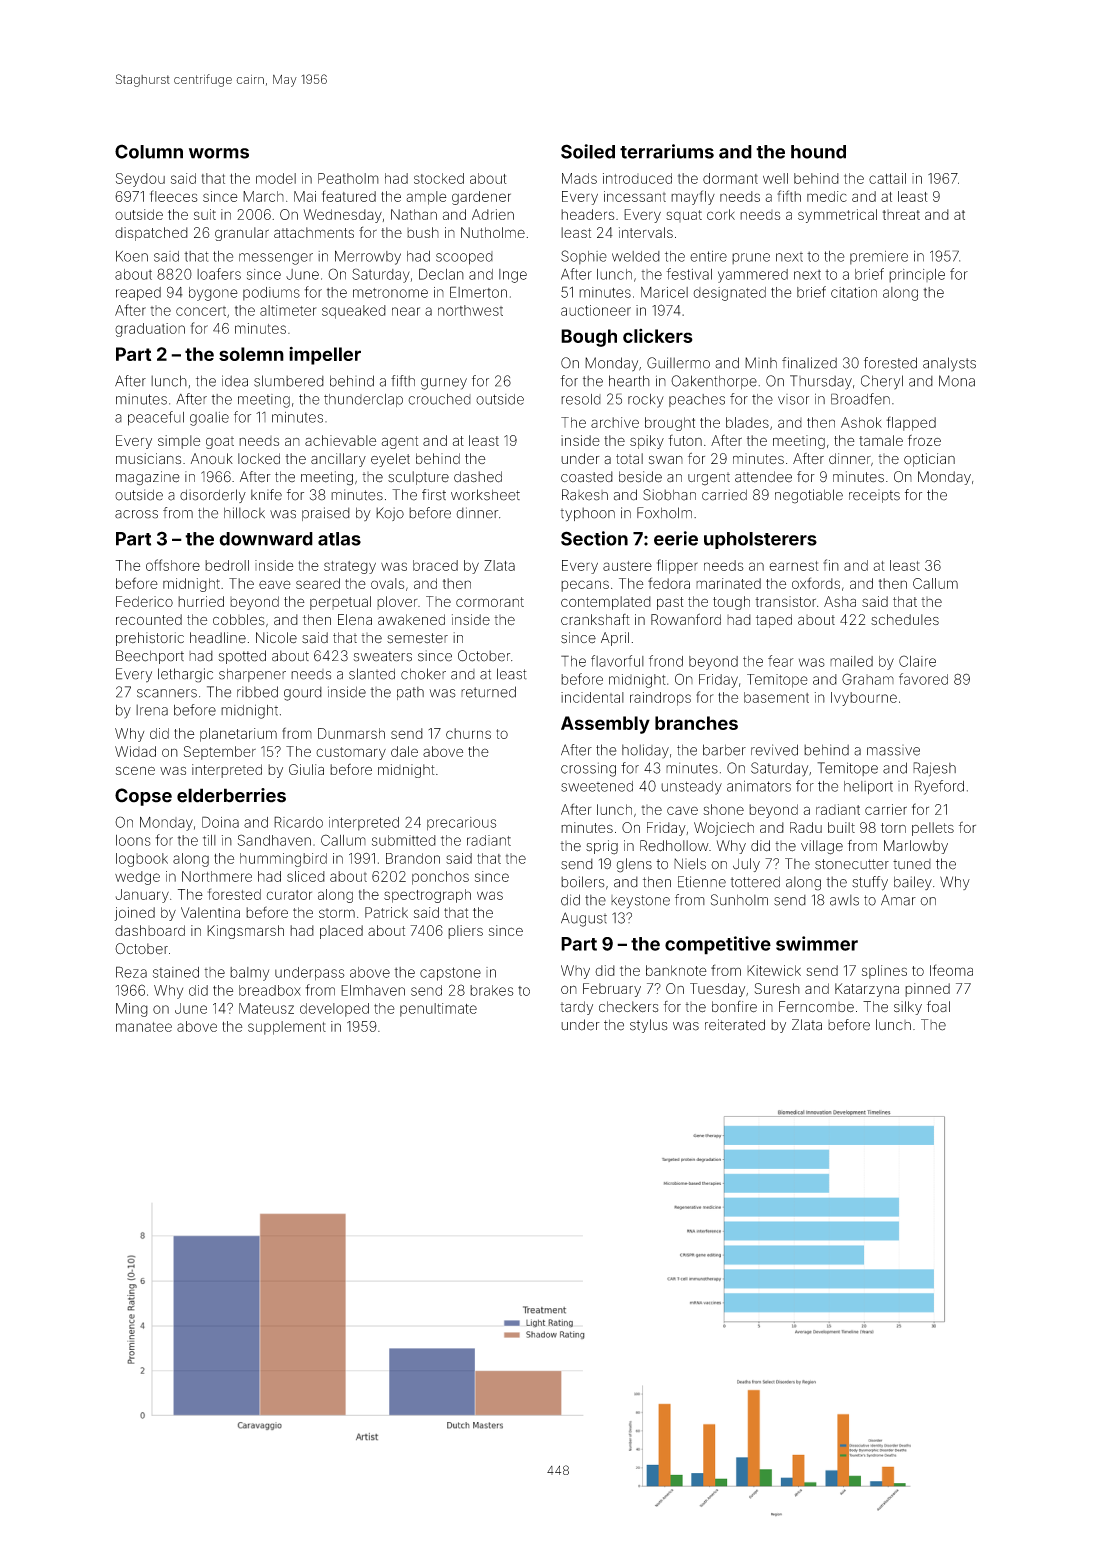 The image size is (1093, 1546). I want to click on atlas, so click(339, 539).
